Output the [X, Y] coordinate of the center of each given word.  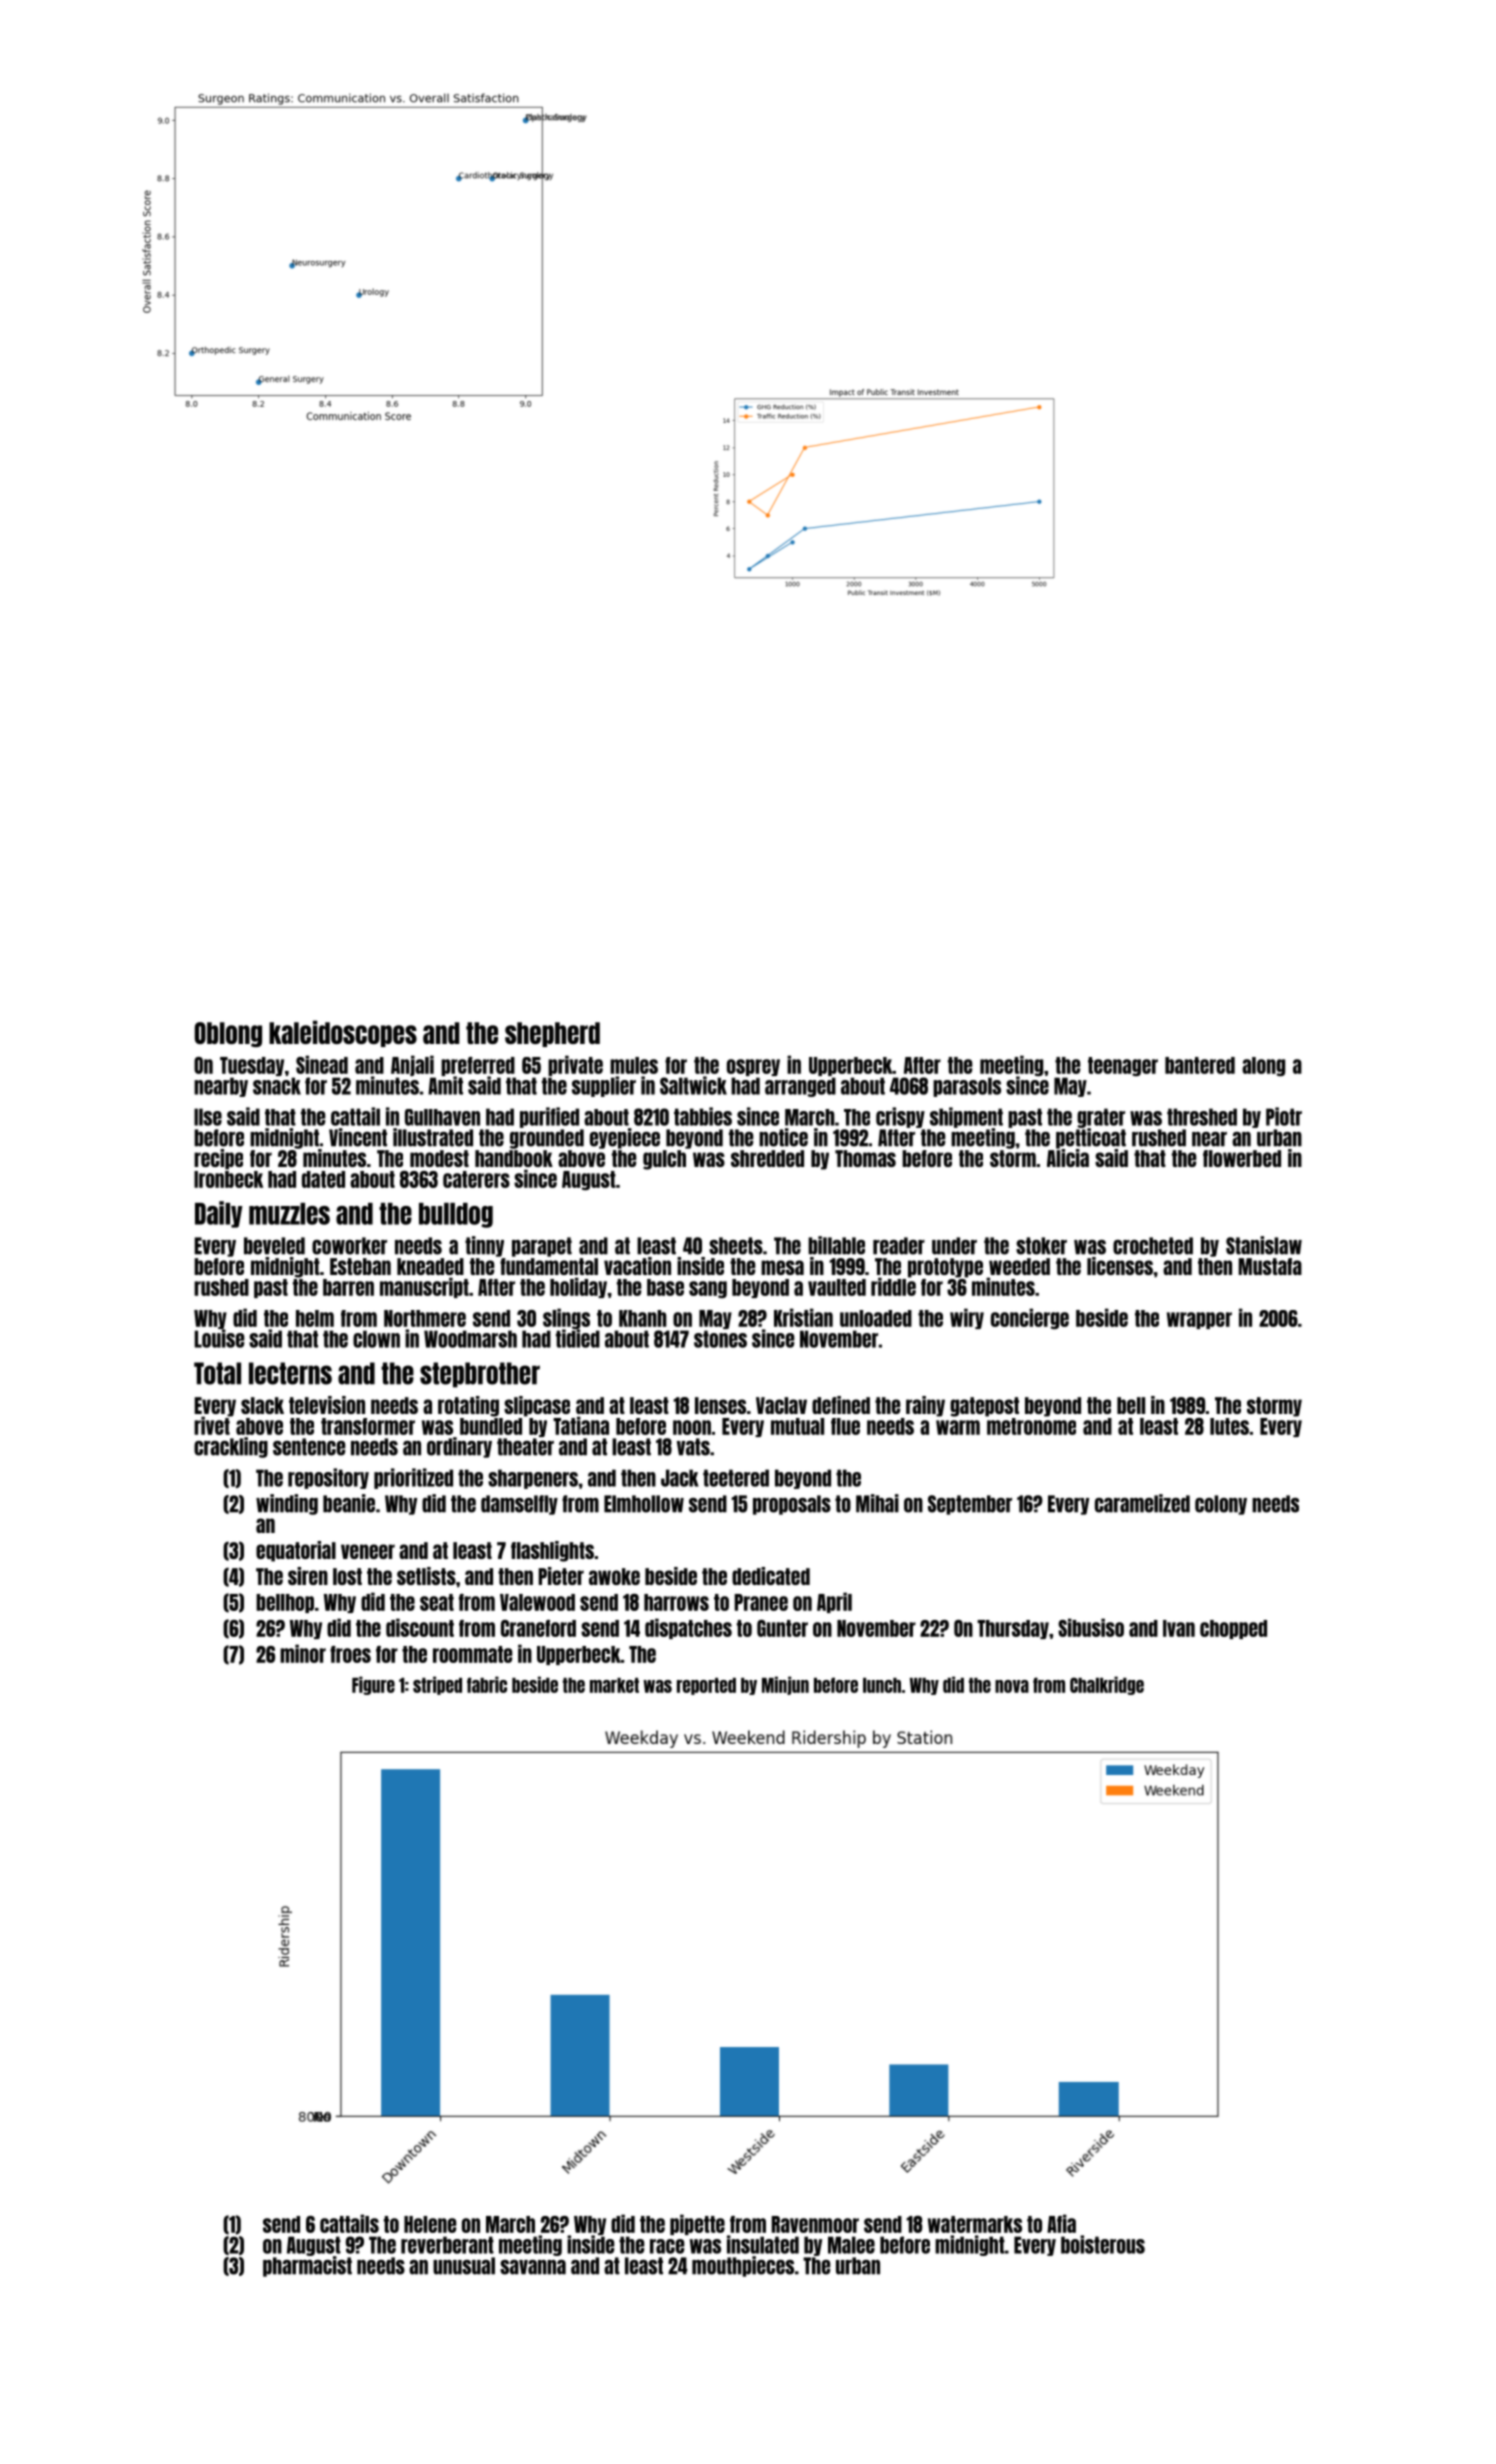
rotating [468, 1406]
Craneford [538, 1628]
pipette [697, 2224]
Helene [430, 2224]
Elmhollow [644, 1504]
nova [1012, 1686]
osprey [753, 1067]
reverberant [447, 2245]
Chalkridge [1107, 1685]
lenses [720, 1405]
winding [287, 1504]
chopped [1233, 1629]
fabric [487, 1684]
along [1263, 1066]
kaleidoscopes [343, 1033]
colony [1221, 1505]
